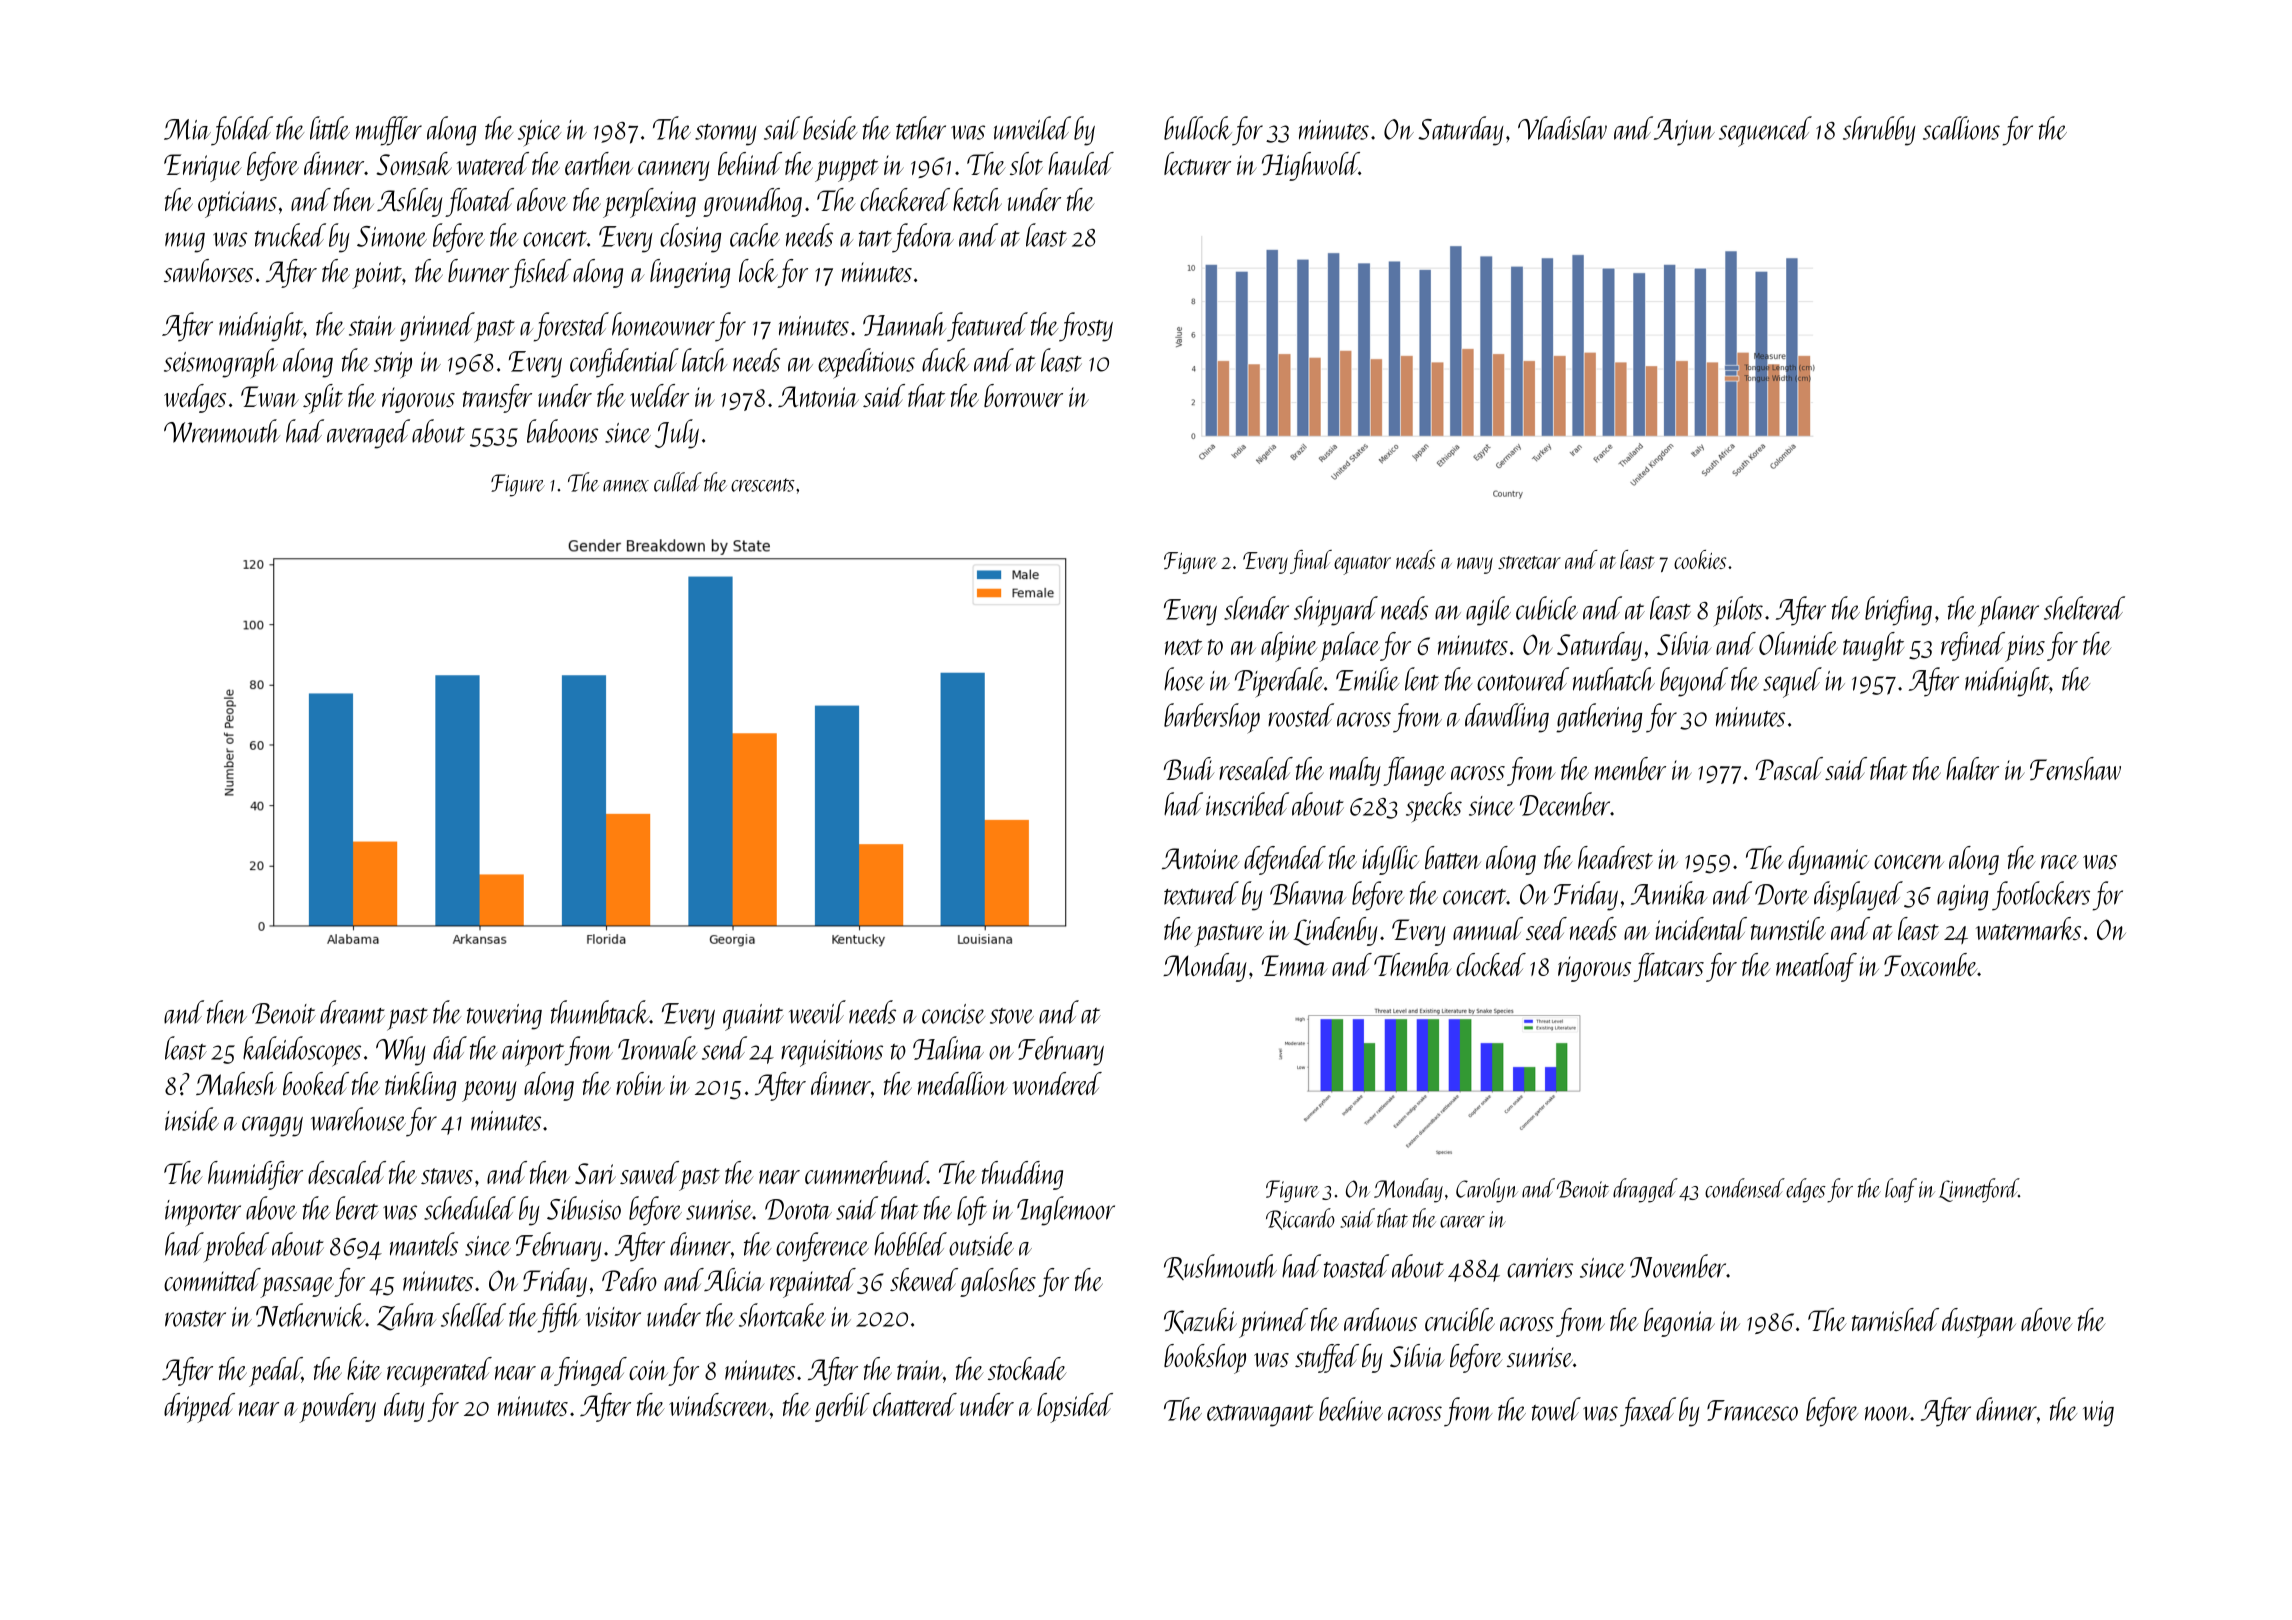 The width and height of the page is (2292, 1620). What do you see at coordinates (1979, 1190) in the page?
I see `Linnetford` at bounding box center [1979, 1190].
